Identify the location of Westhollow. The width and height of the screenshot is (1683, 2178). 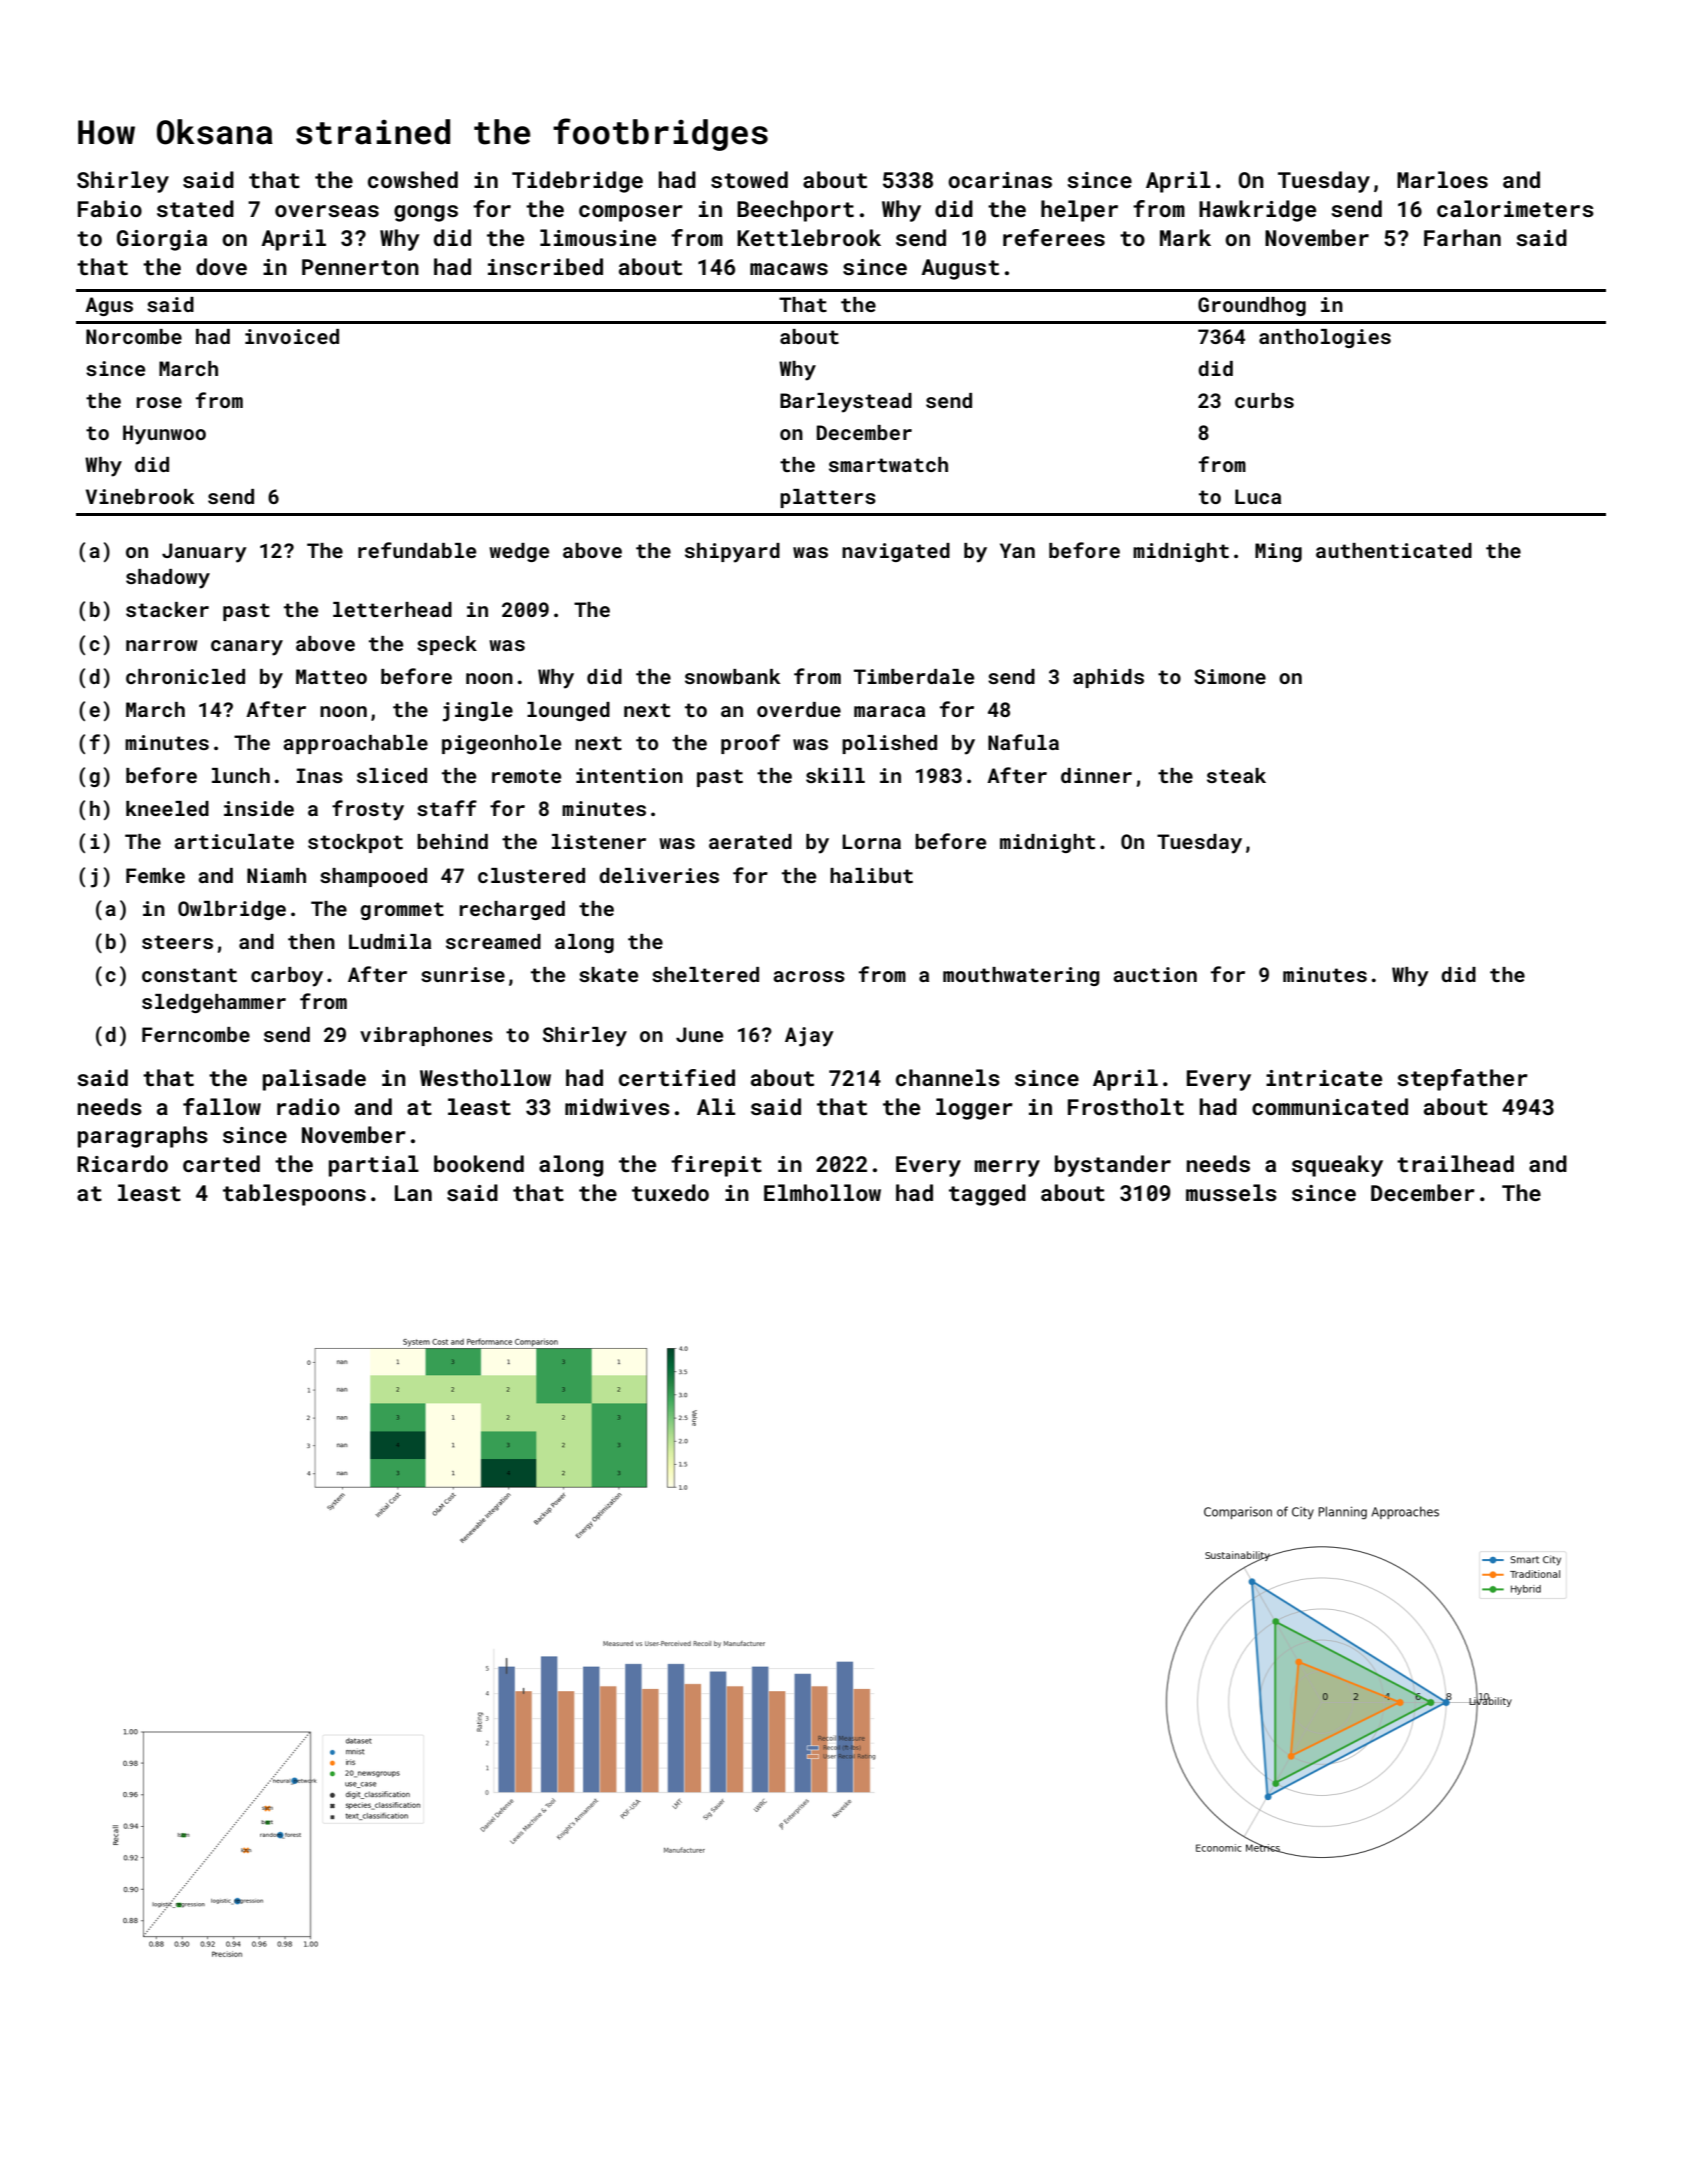
(485, 1077).
